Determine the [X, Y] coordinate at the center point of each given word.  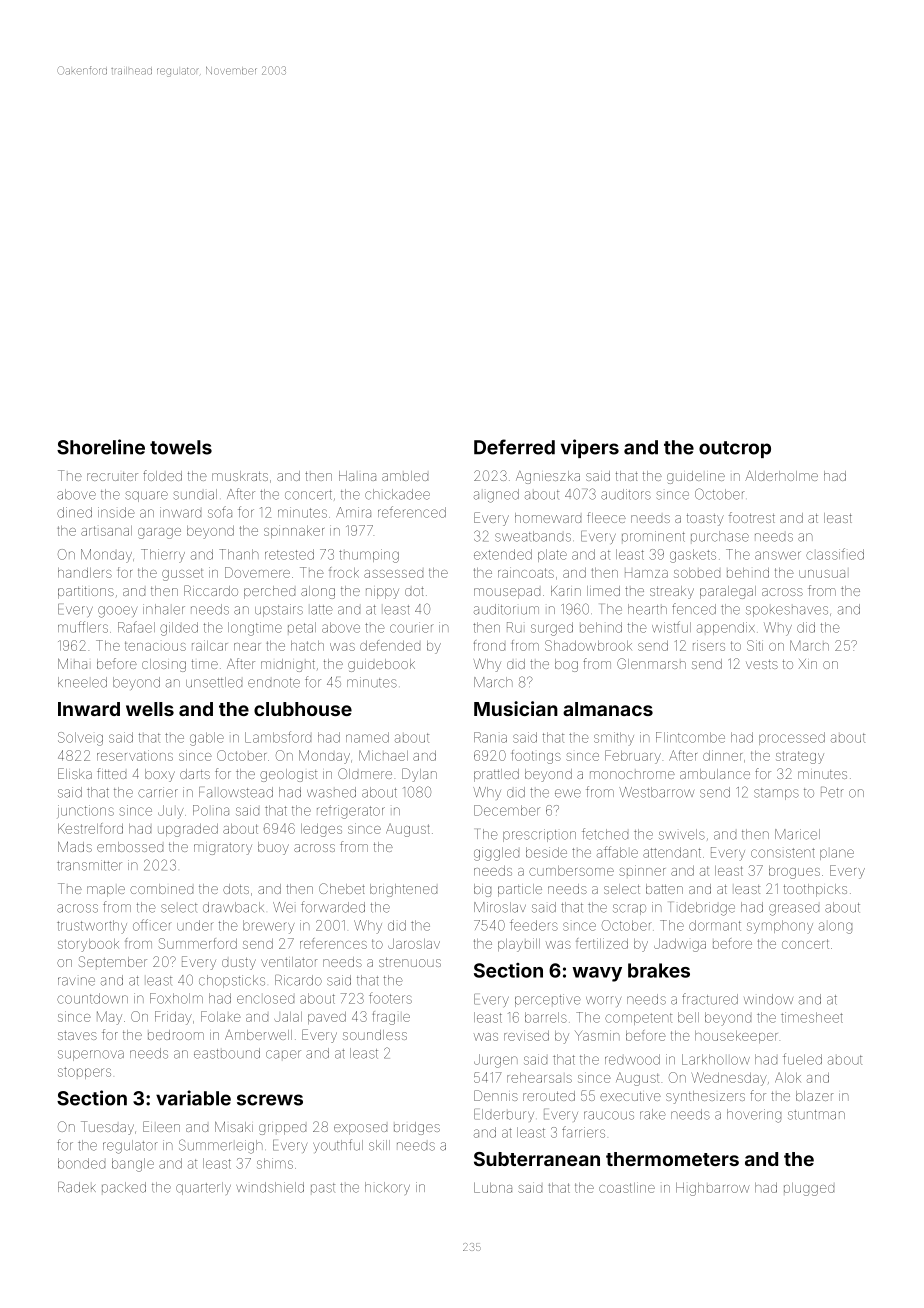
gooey [117, 612]
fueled [802, 1059]
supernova [91, 1055]
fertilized [602, 943]
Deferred [514, 447]
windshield [270, 1187]
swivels [682, 834]
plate [552, 555]
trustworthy [92, 927]
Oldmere [365, 773]
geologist [288, 775]
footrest [752, 517]
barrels [546, 1017]
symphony [780, 927]
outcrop [735, 449]
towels [181, 447]
